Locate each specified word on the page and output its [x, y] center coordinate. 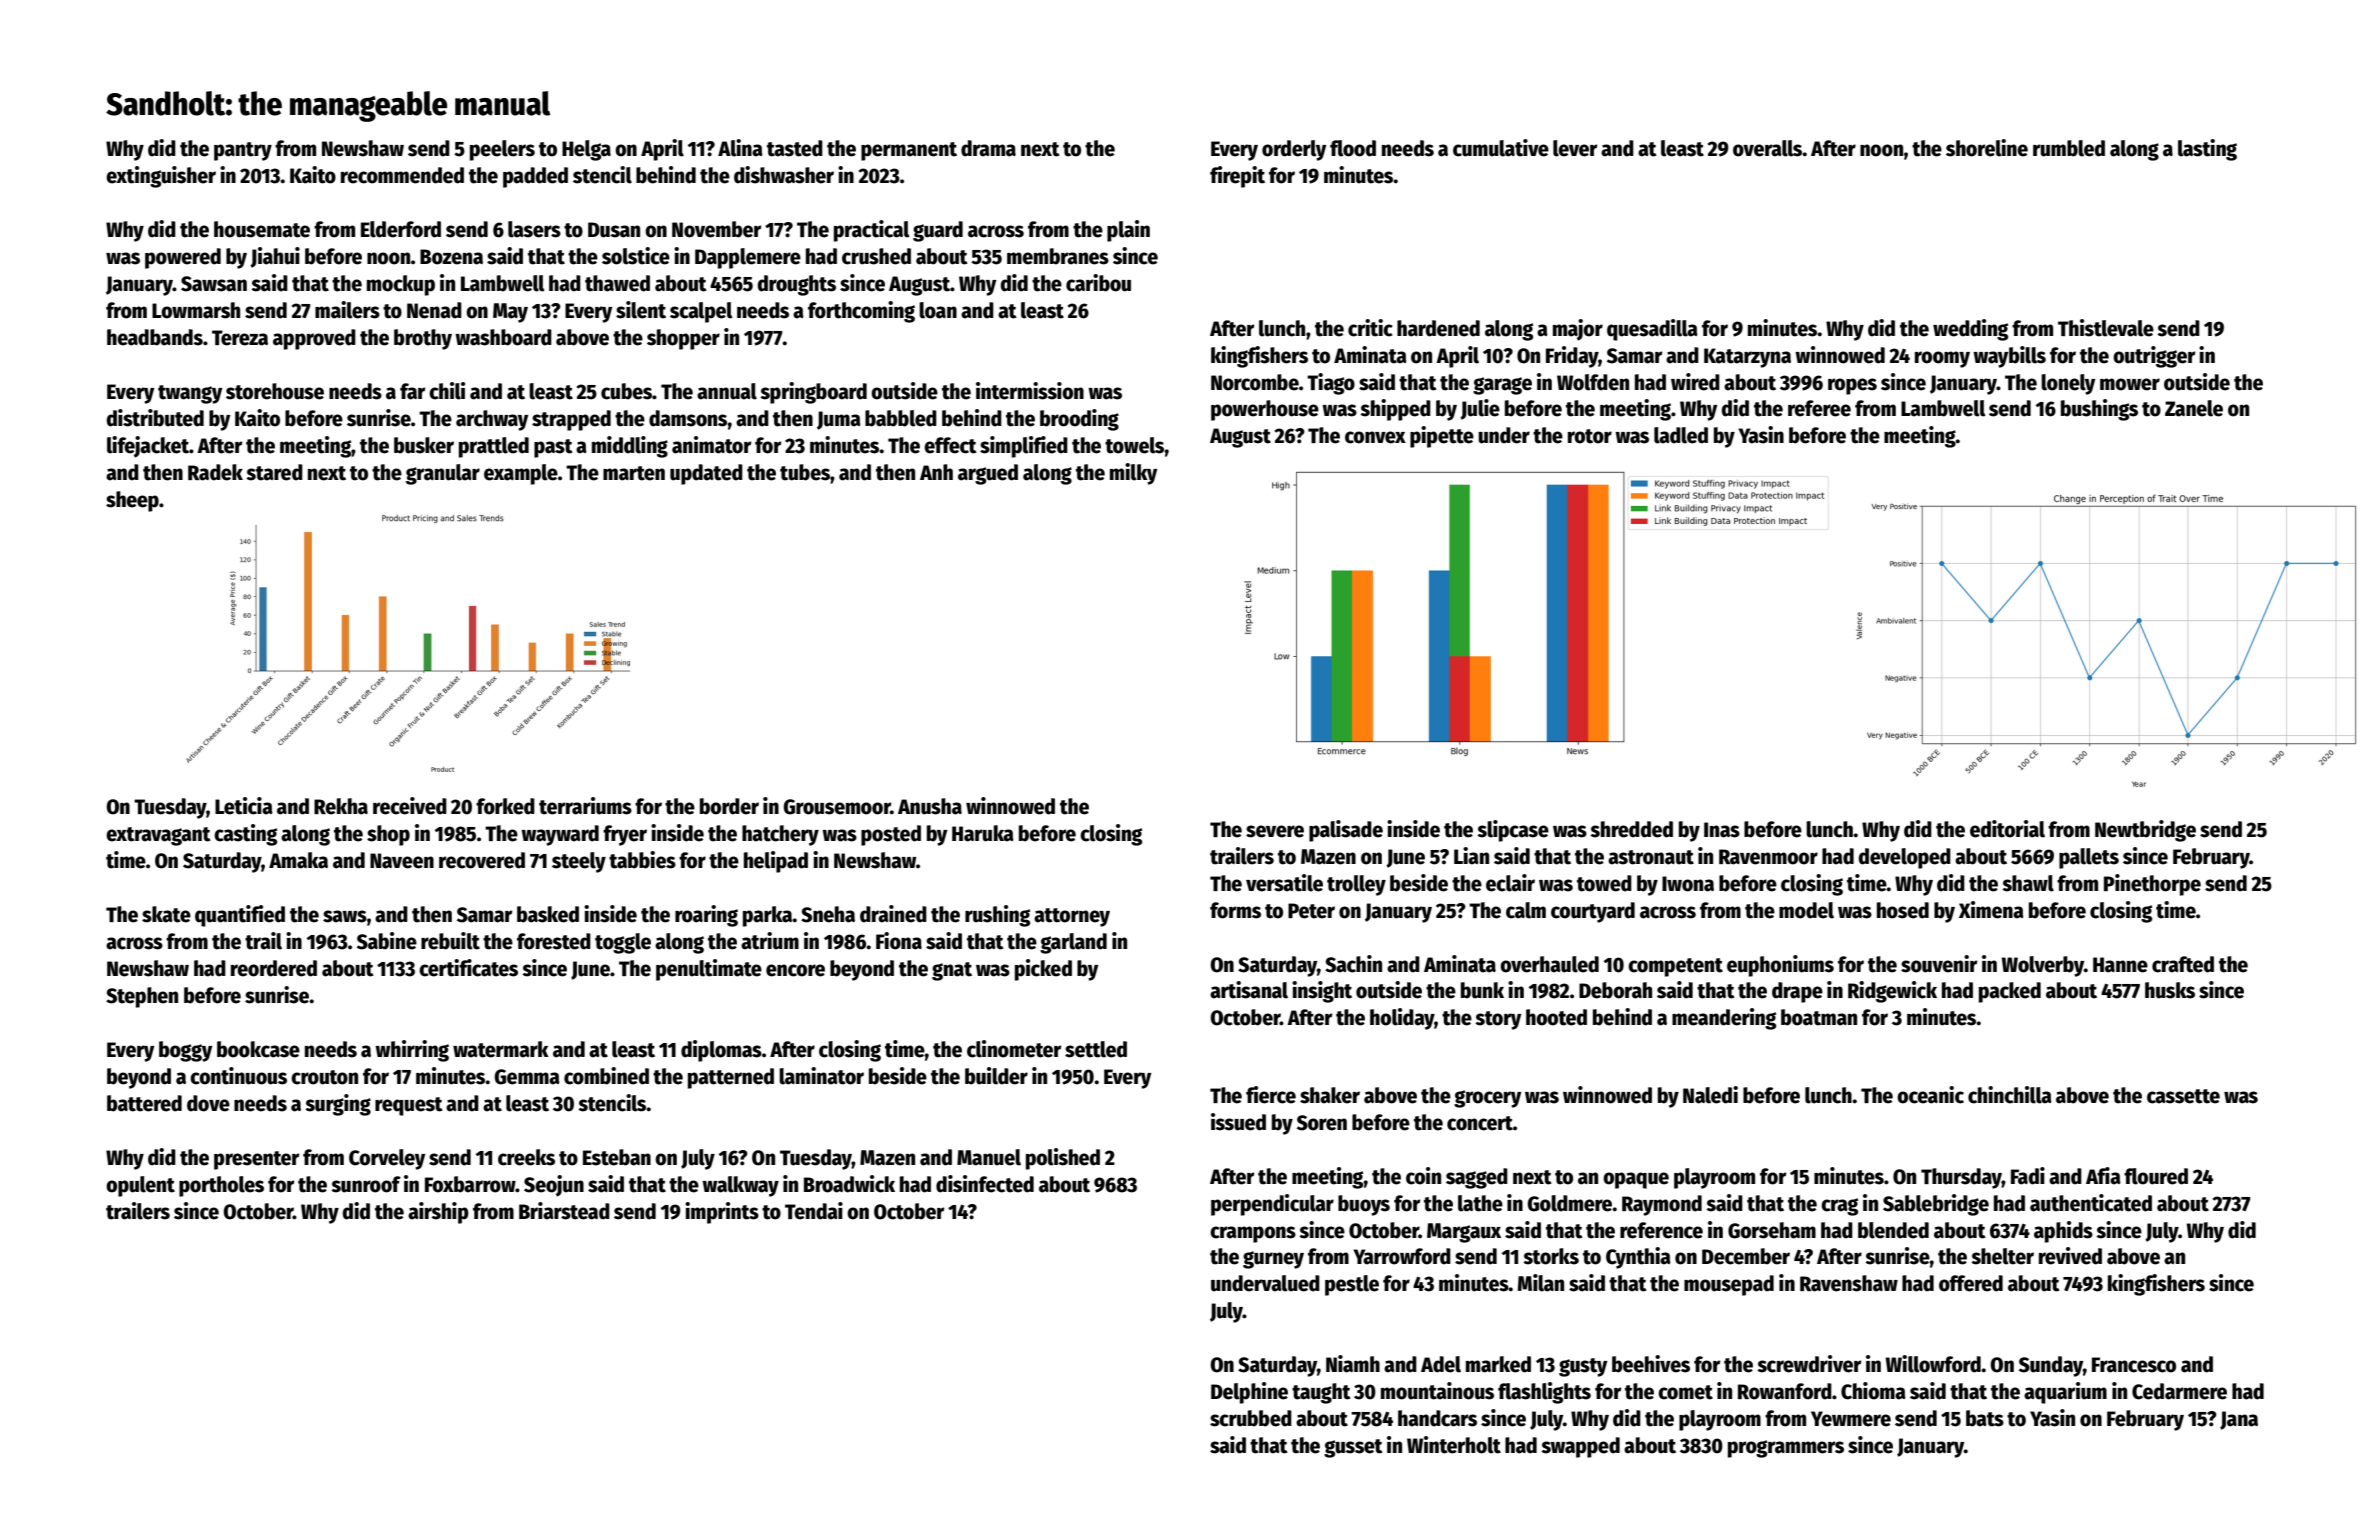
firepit [1237, 177]
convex [1375, 437]
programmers [1786, 1449]
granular [443, 474]
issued [1238, 1122]
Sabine [387, 941]
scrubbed [1251, 1418]
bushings [2099, 410]
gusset [1353, 1448]
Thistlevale [2106, 328]
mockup [401, 285]
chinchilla [2010, 1095]
